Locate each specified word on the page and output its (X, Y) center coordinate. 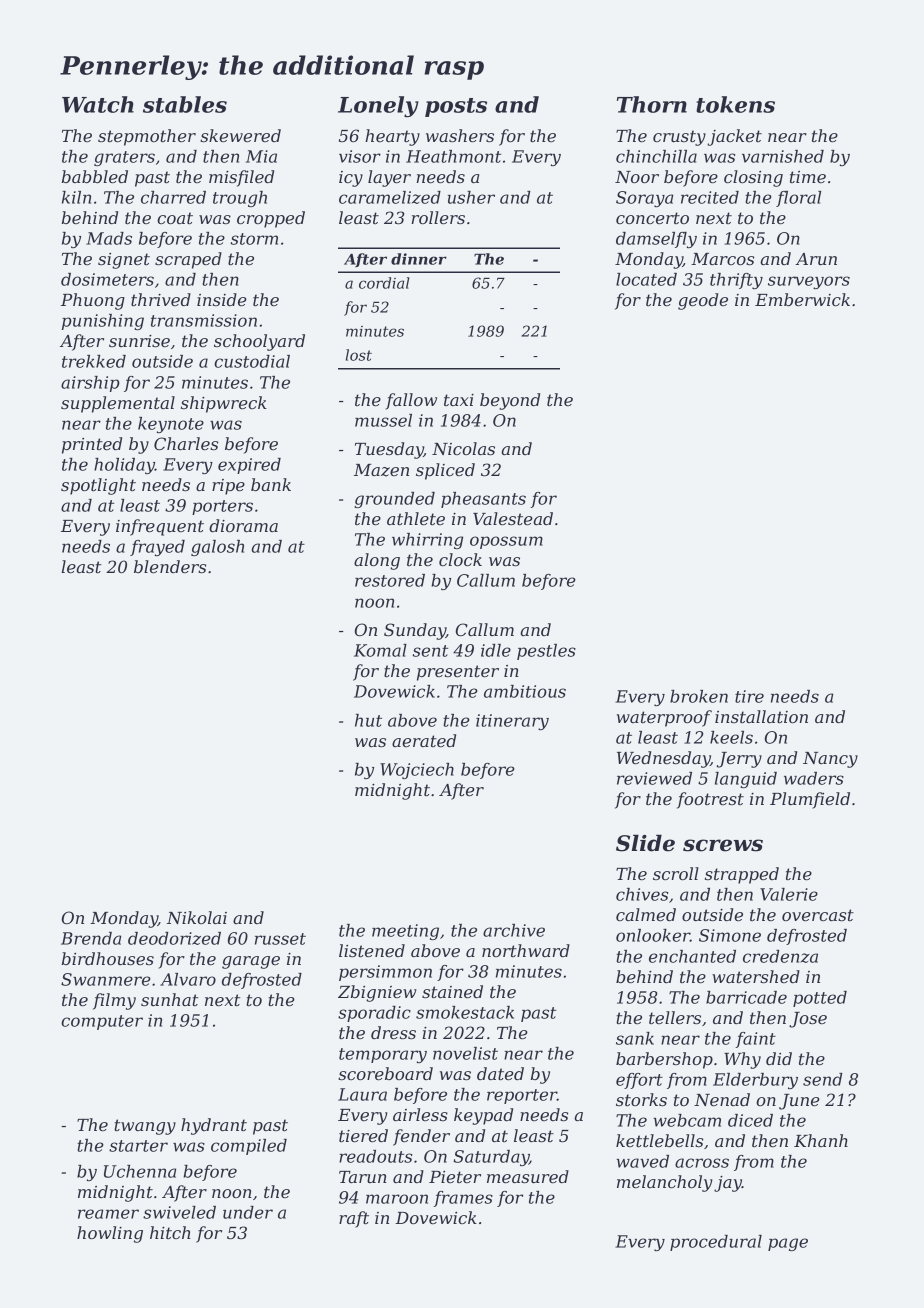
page (788, 1244)
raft (354, 1219)
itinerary (512, 722)
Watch (98, 104)
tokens (735, 104)
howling (110, 1234)
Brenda (91, 938)
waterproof (664, 718)
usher (471, 197)
